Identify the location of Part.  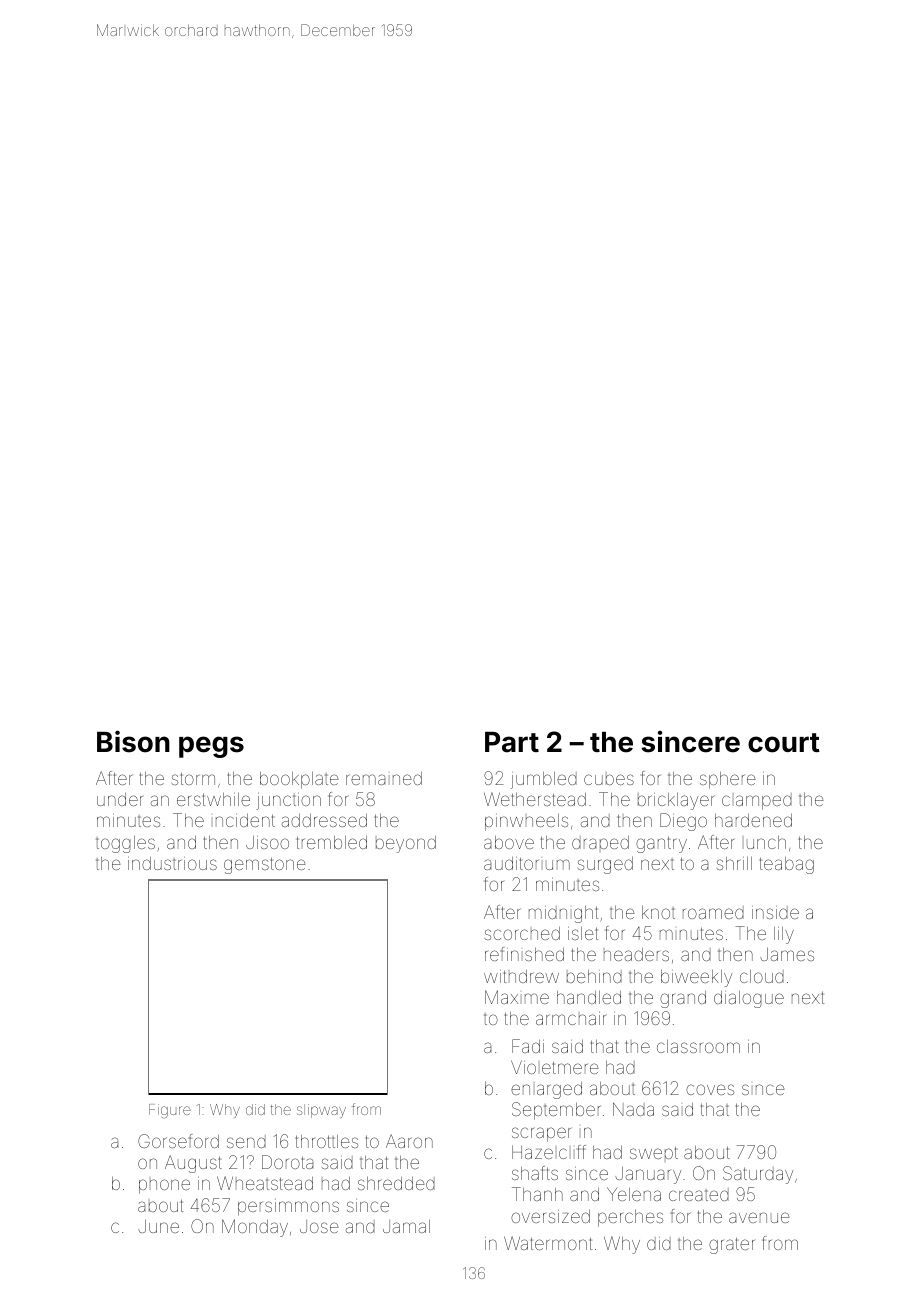
(512, 742).
